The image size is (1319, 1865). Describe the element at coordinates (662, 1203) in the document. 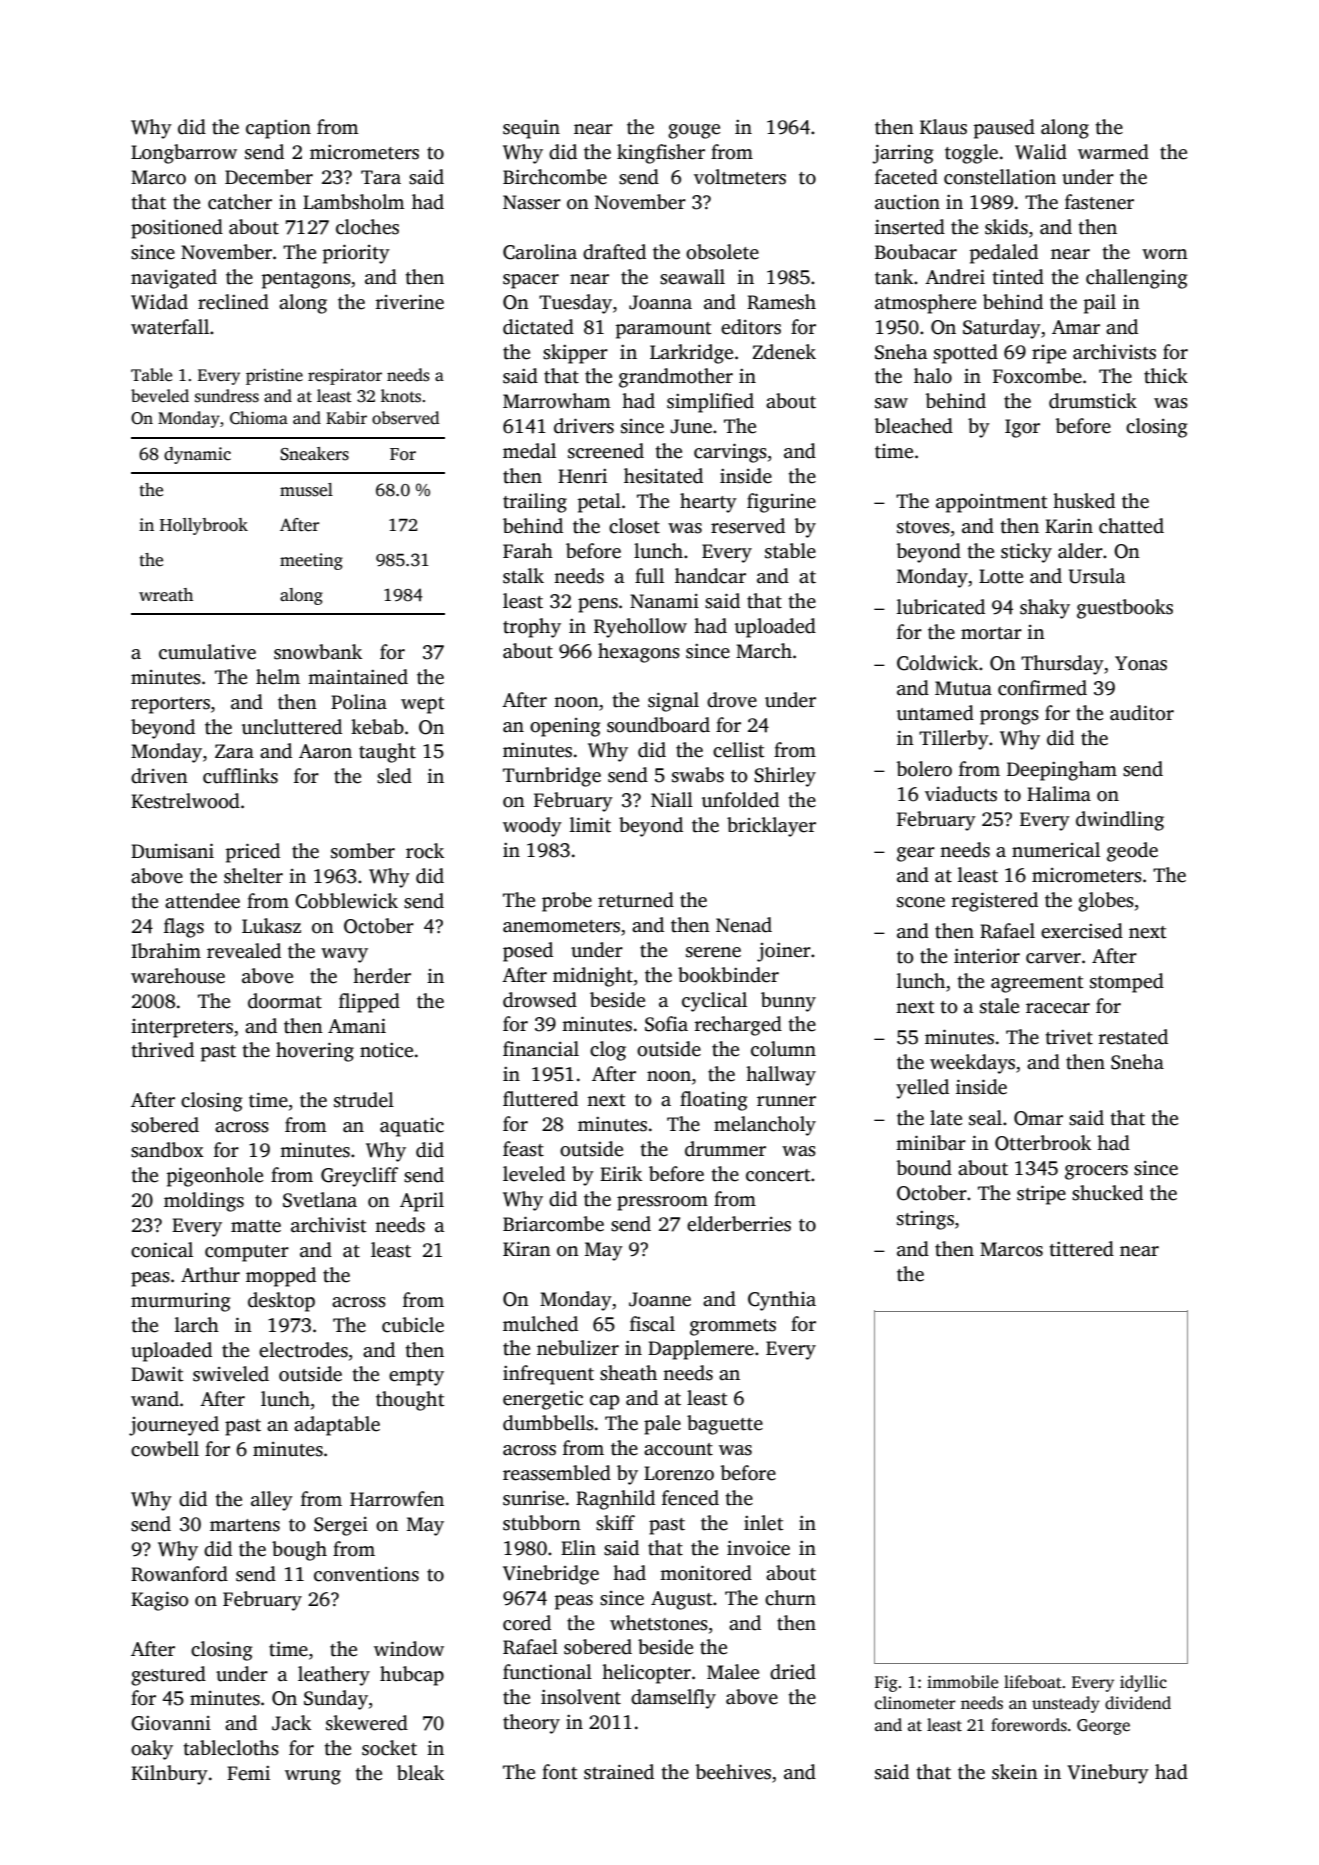

I see `pressroom` at that location.
